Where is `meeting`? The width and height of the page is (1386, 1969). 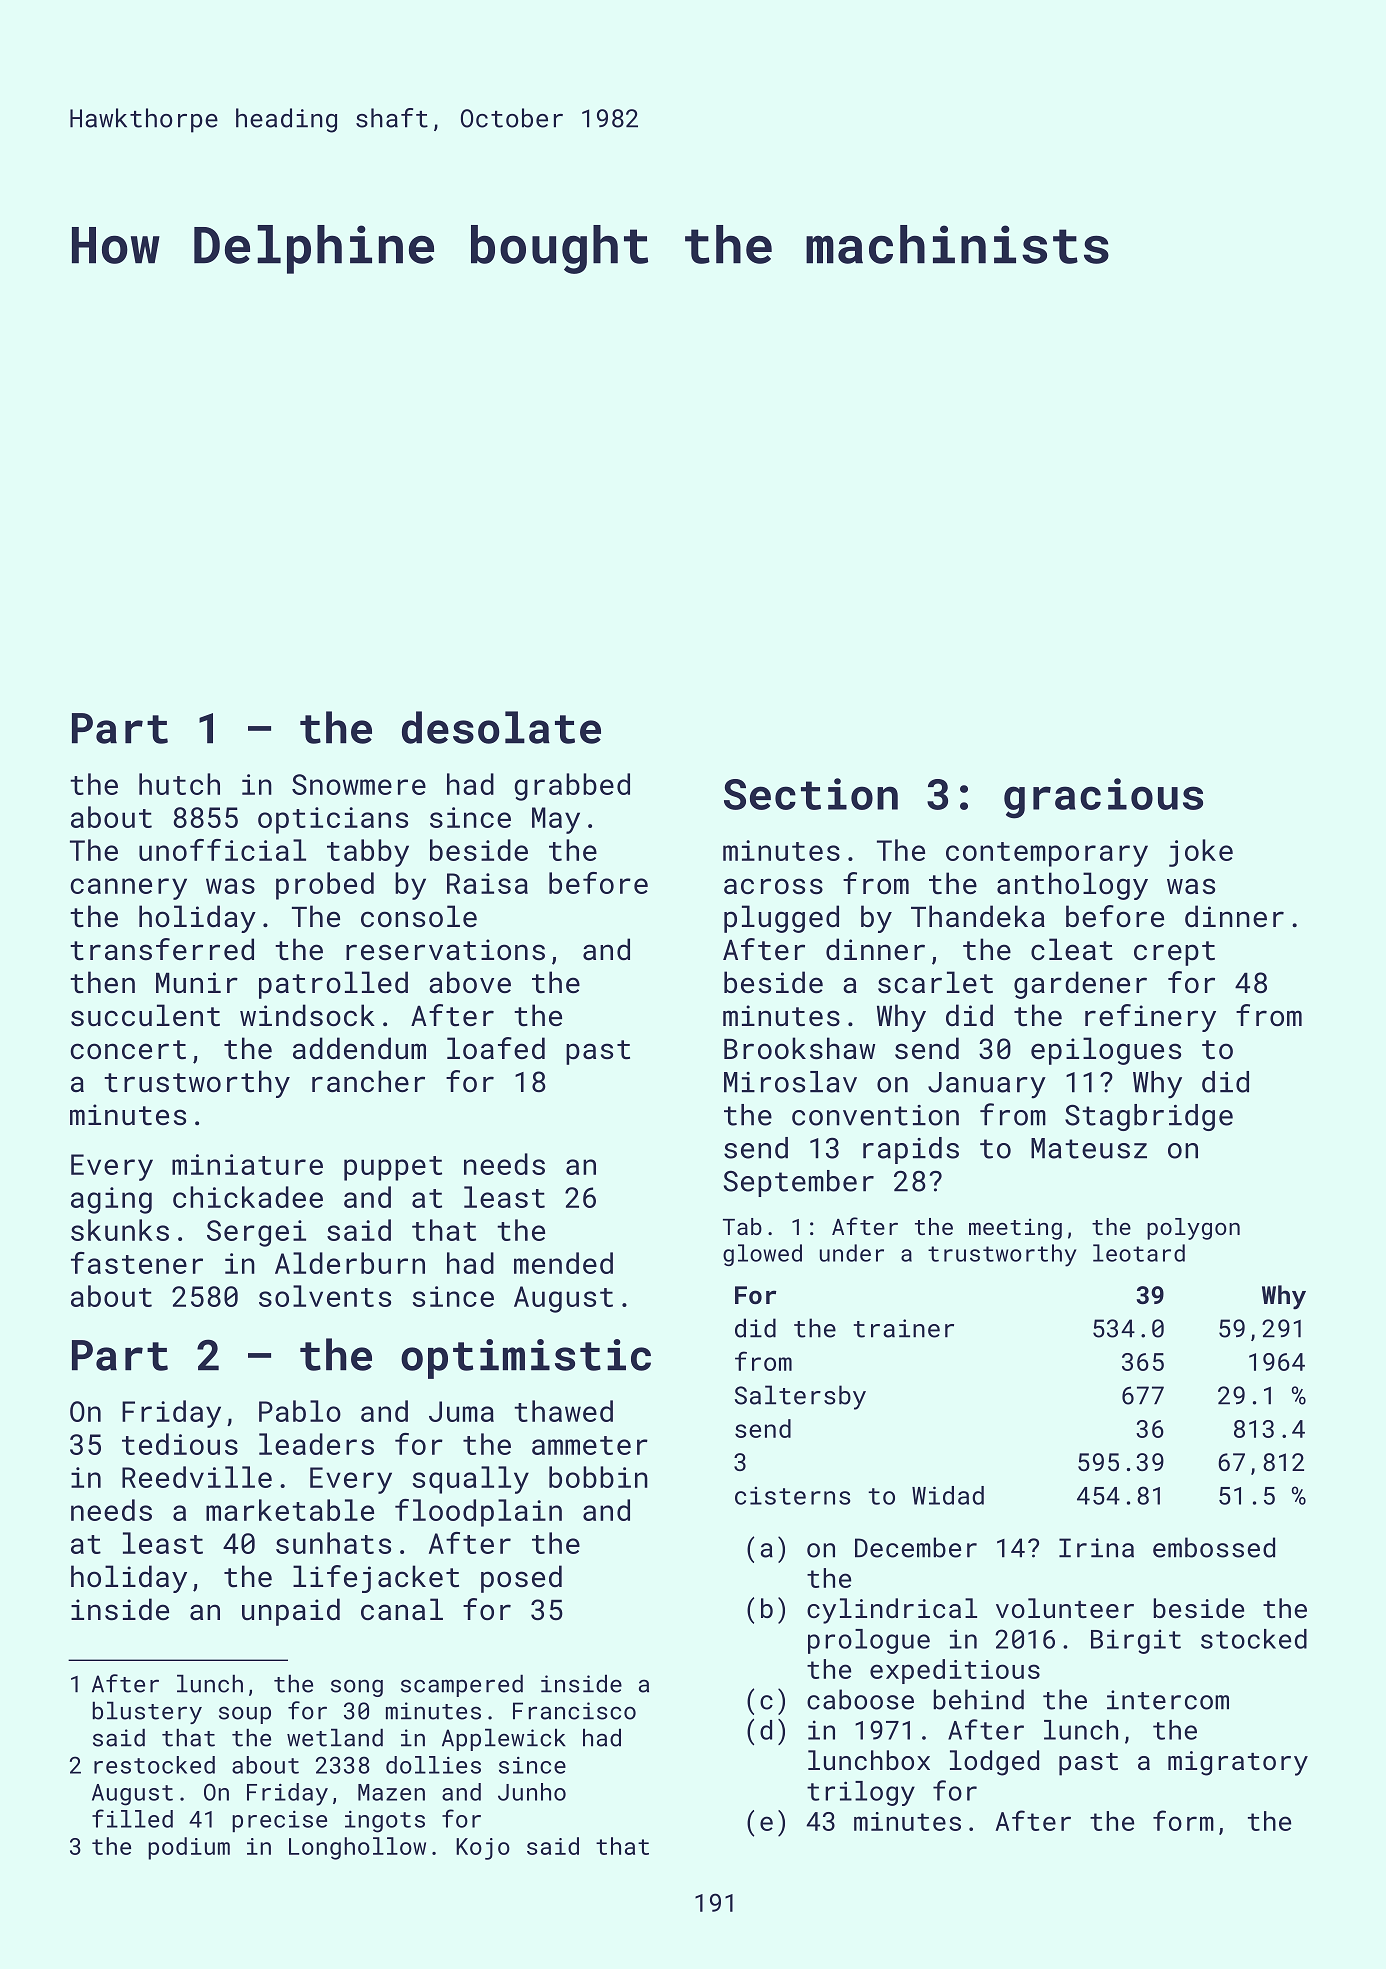 meeting is located at coordinates (1015, 1229).
